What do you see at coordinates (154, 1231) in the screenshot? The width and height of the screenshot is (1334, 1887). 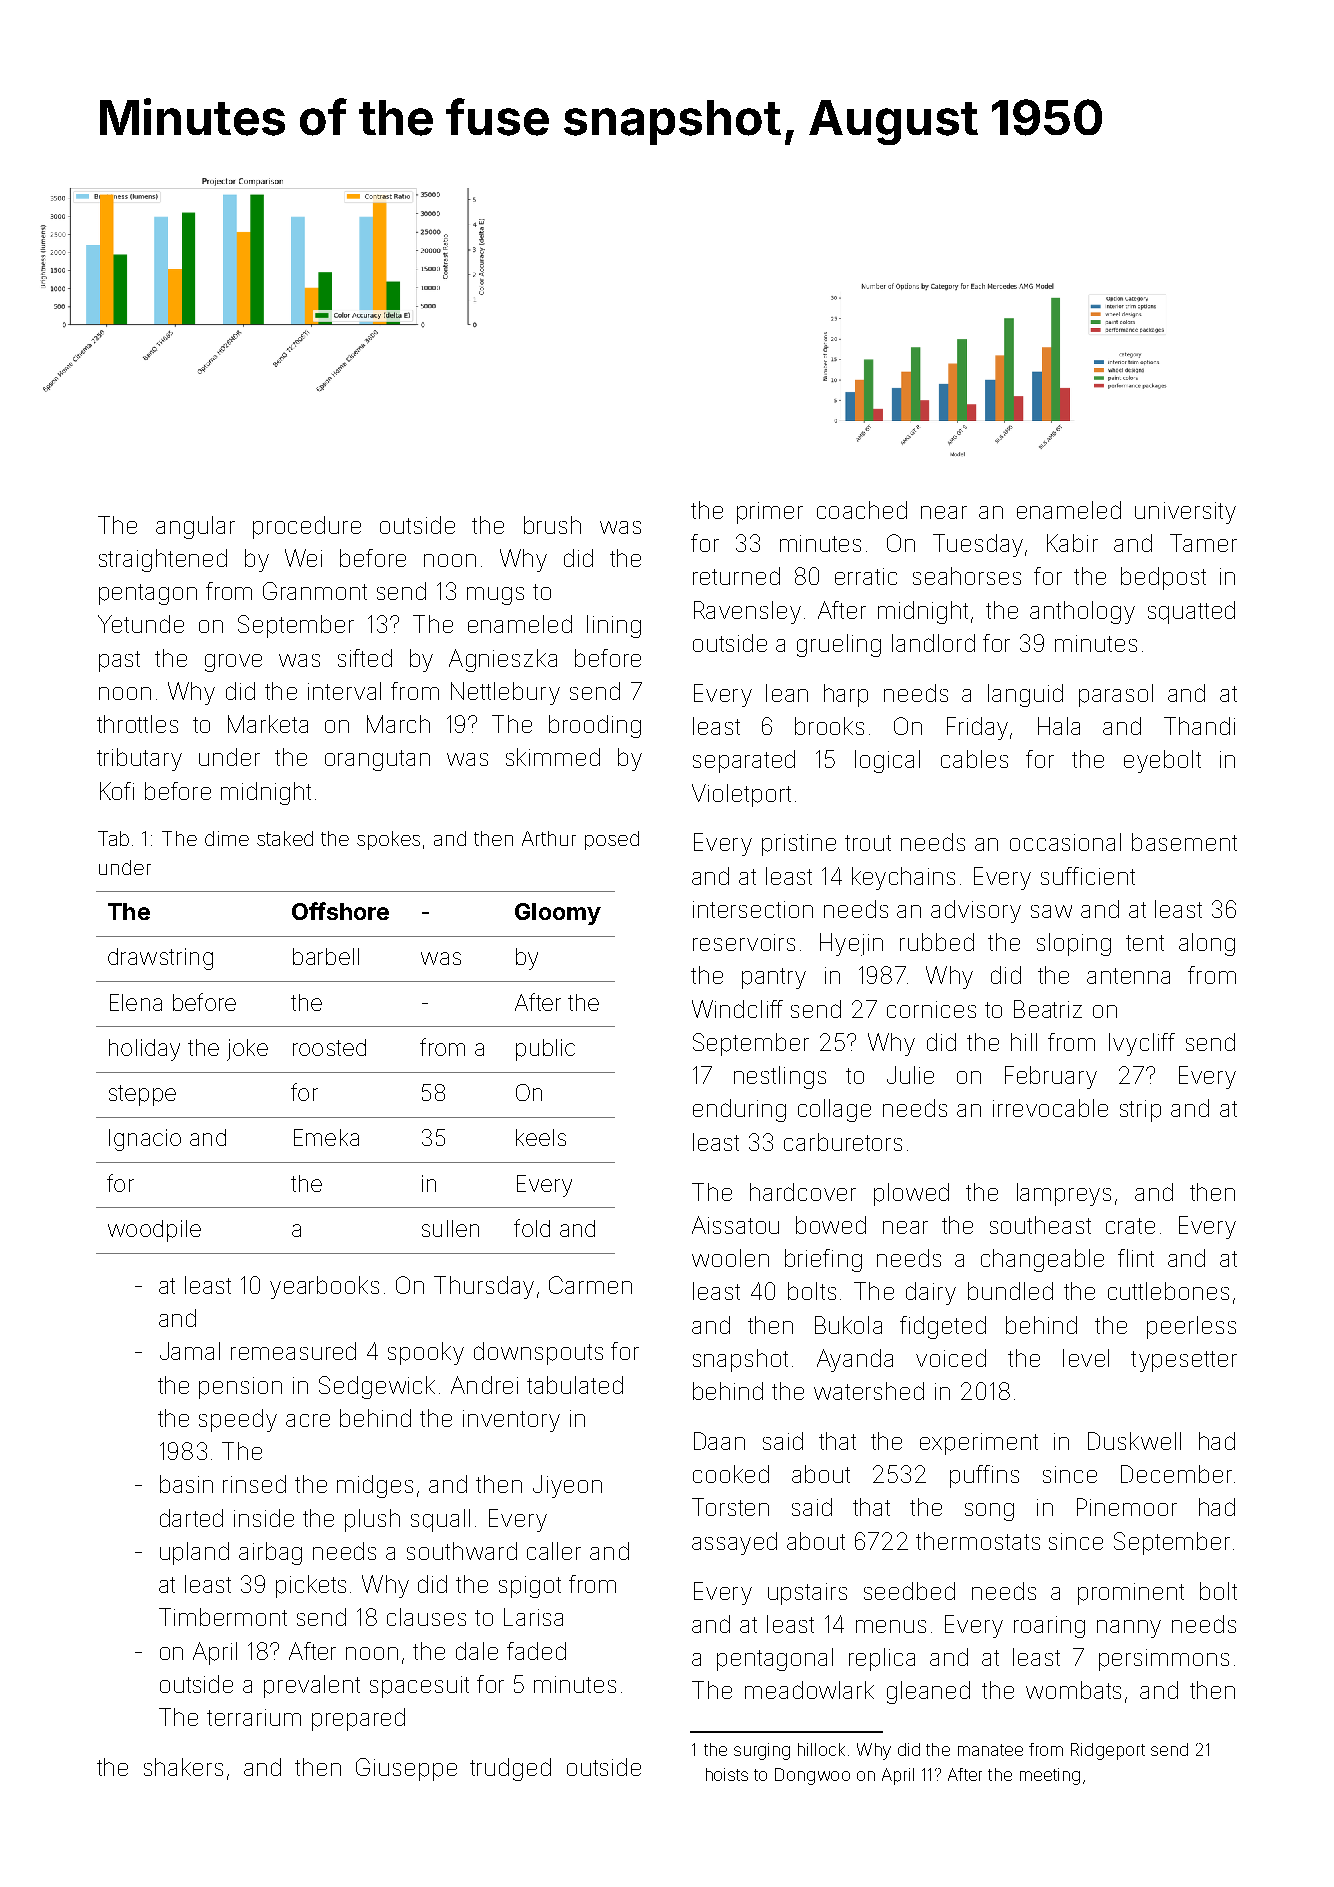 I see `woodpile` at bounding box center [154, 1231].
